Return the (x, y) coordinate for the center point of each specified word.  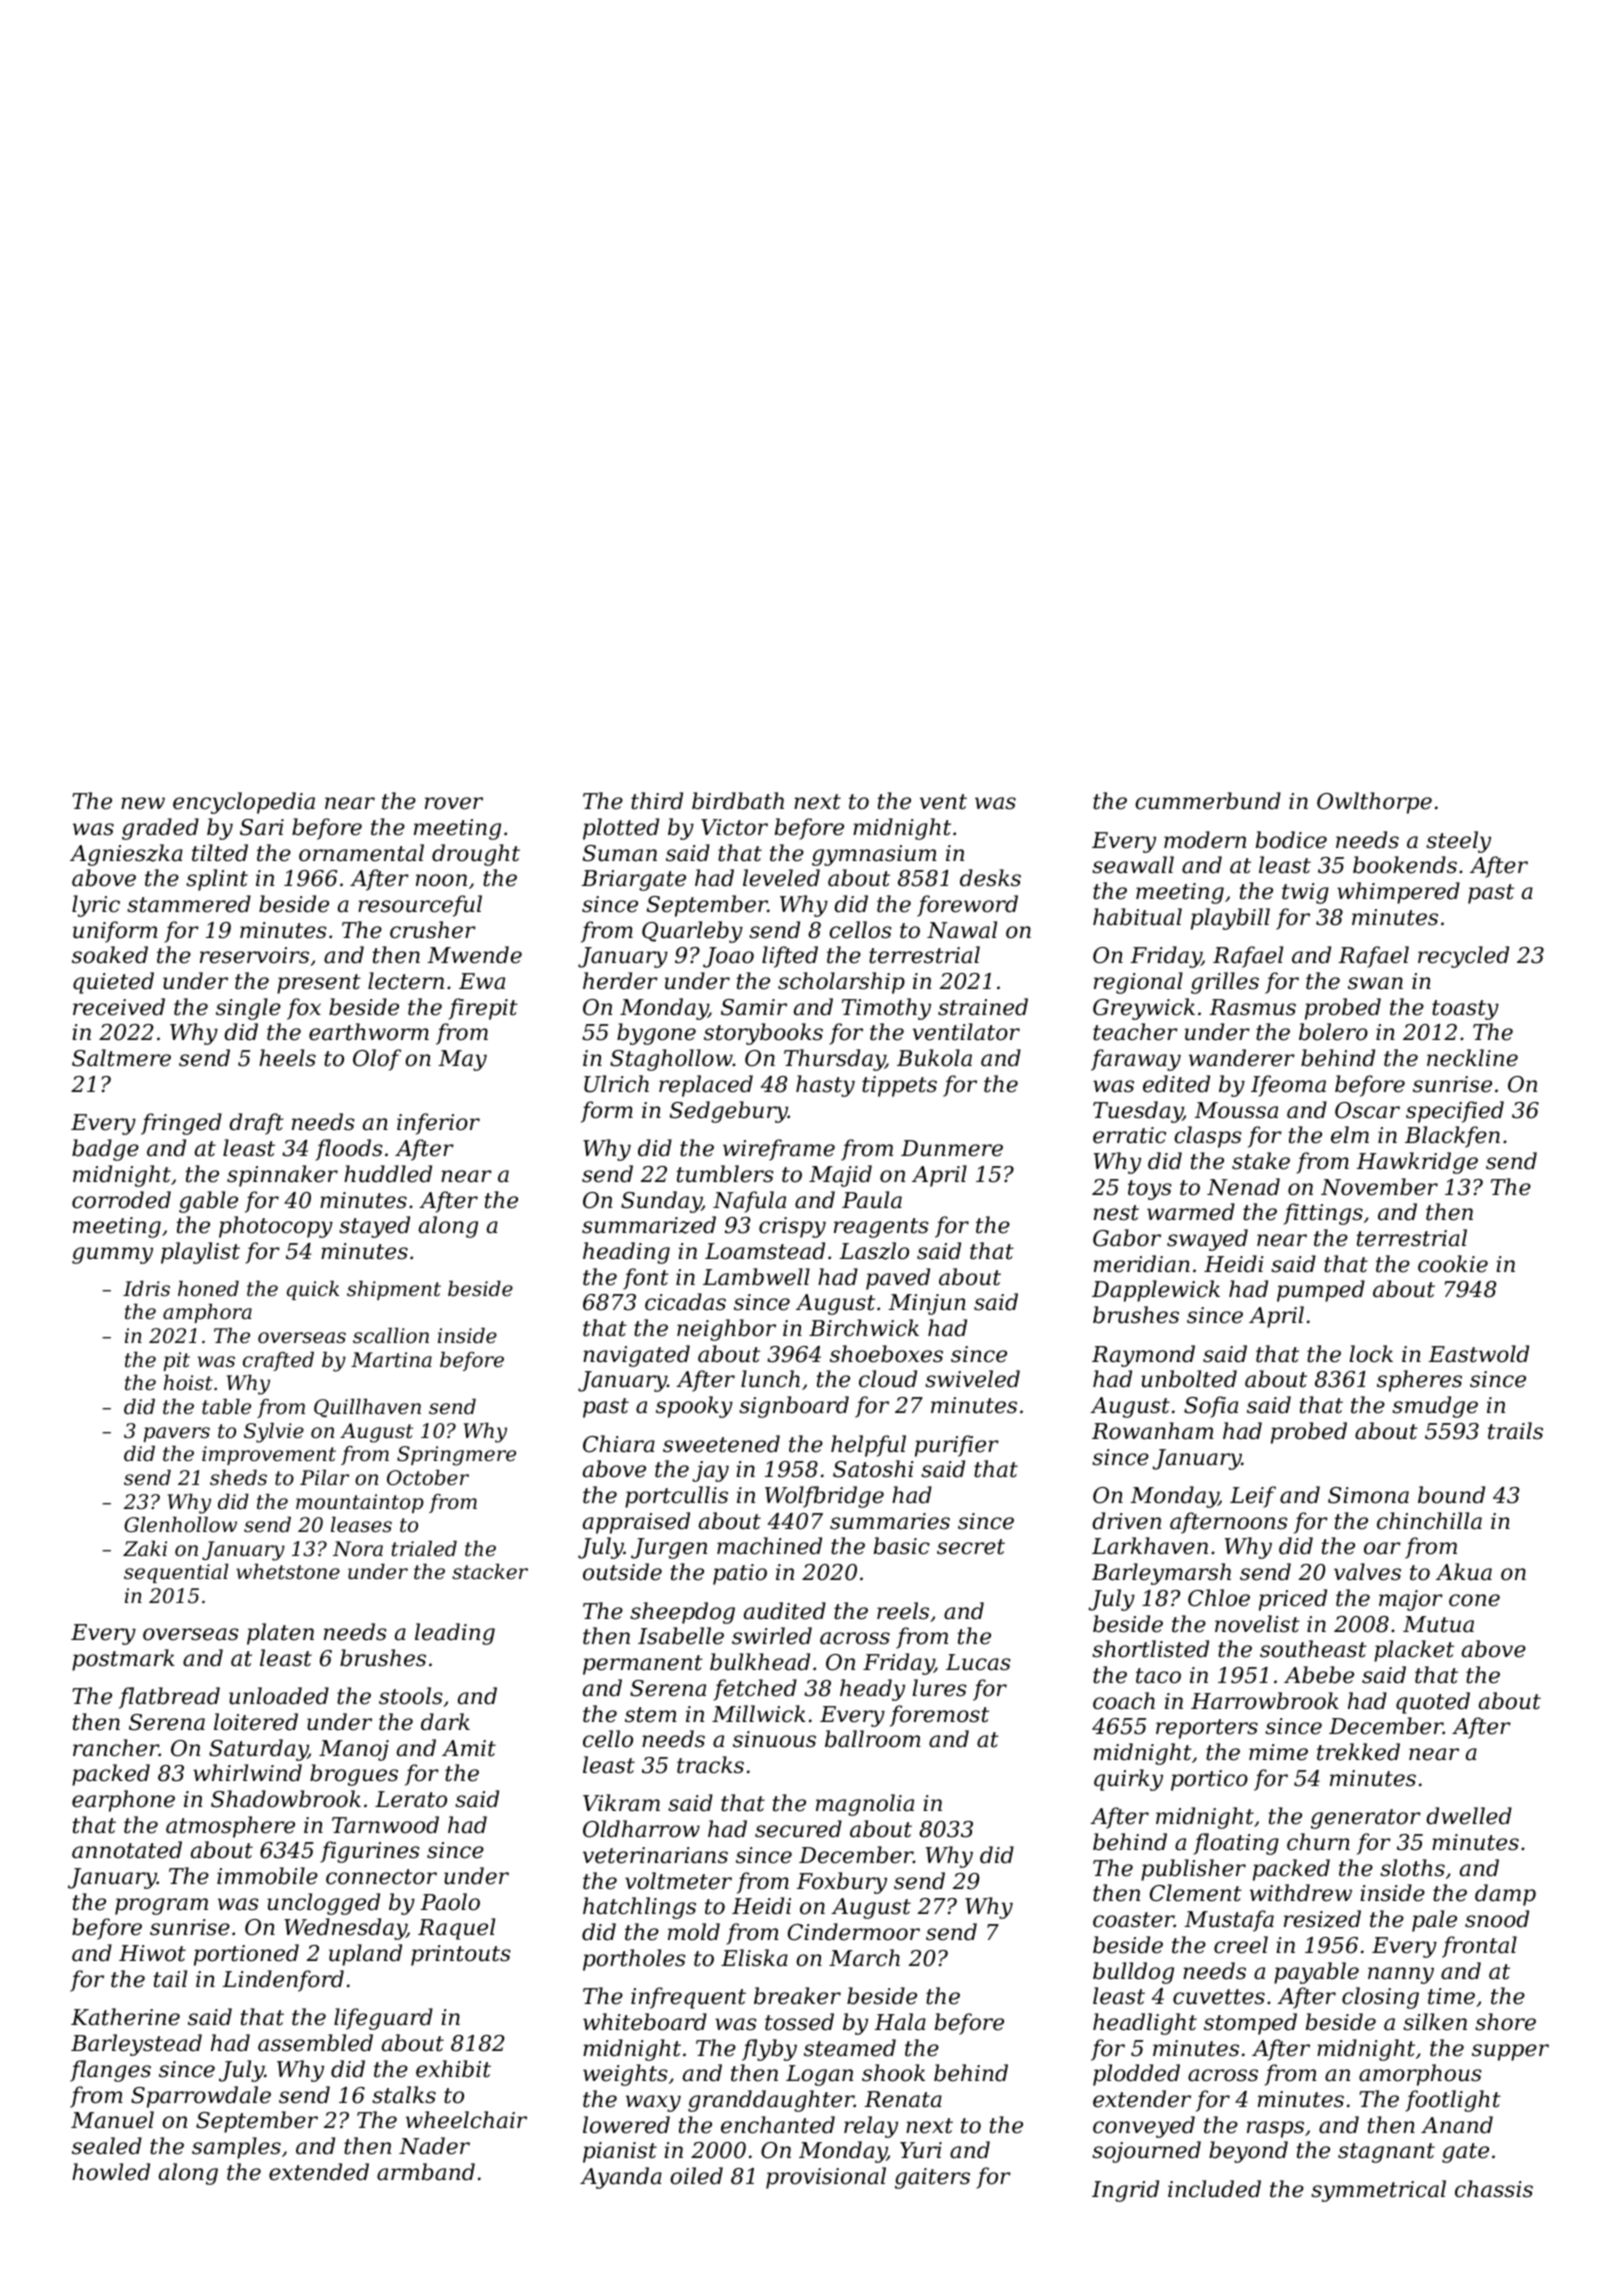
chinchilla (1429, 1521)
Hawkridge (1417, 1163)
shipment (394, 1290)
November (1379, 1187)
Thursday (834, 1060)
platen (280, 1634)
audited (785, 1611)
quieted (113, 983)
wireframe (779, 1150)
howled (111, 2172)
